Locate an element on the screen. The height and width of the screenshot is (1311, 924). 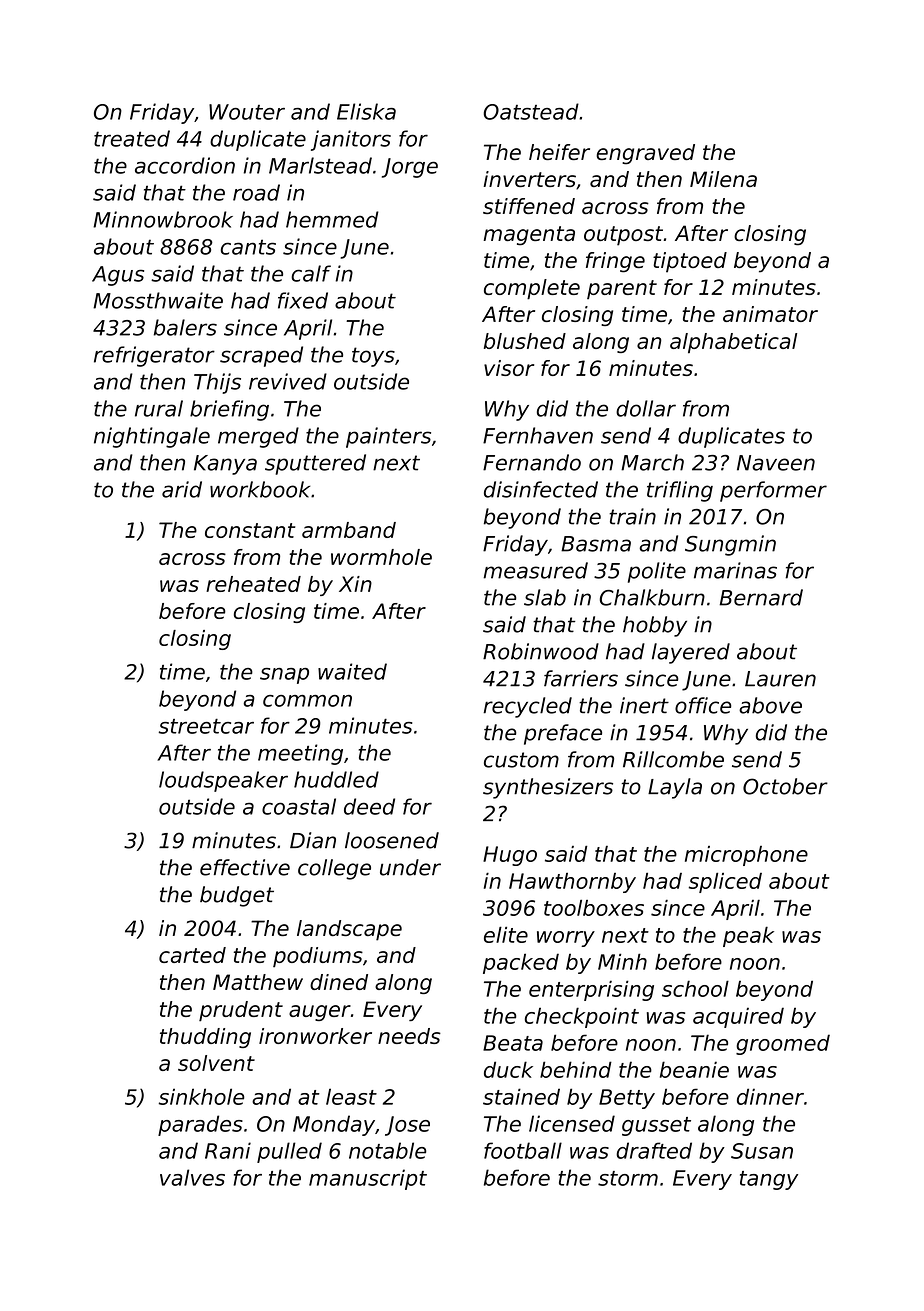
thudding is located at coordinates (205, 1038).
